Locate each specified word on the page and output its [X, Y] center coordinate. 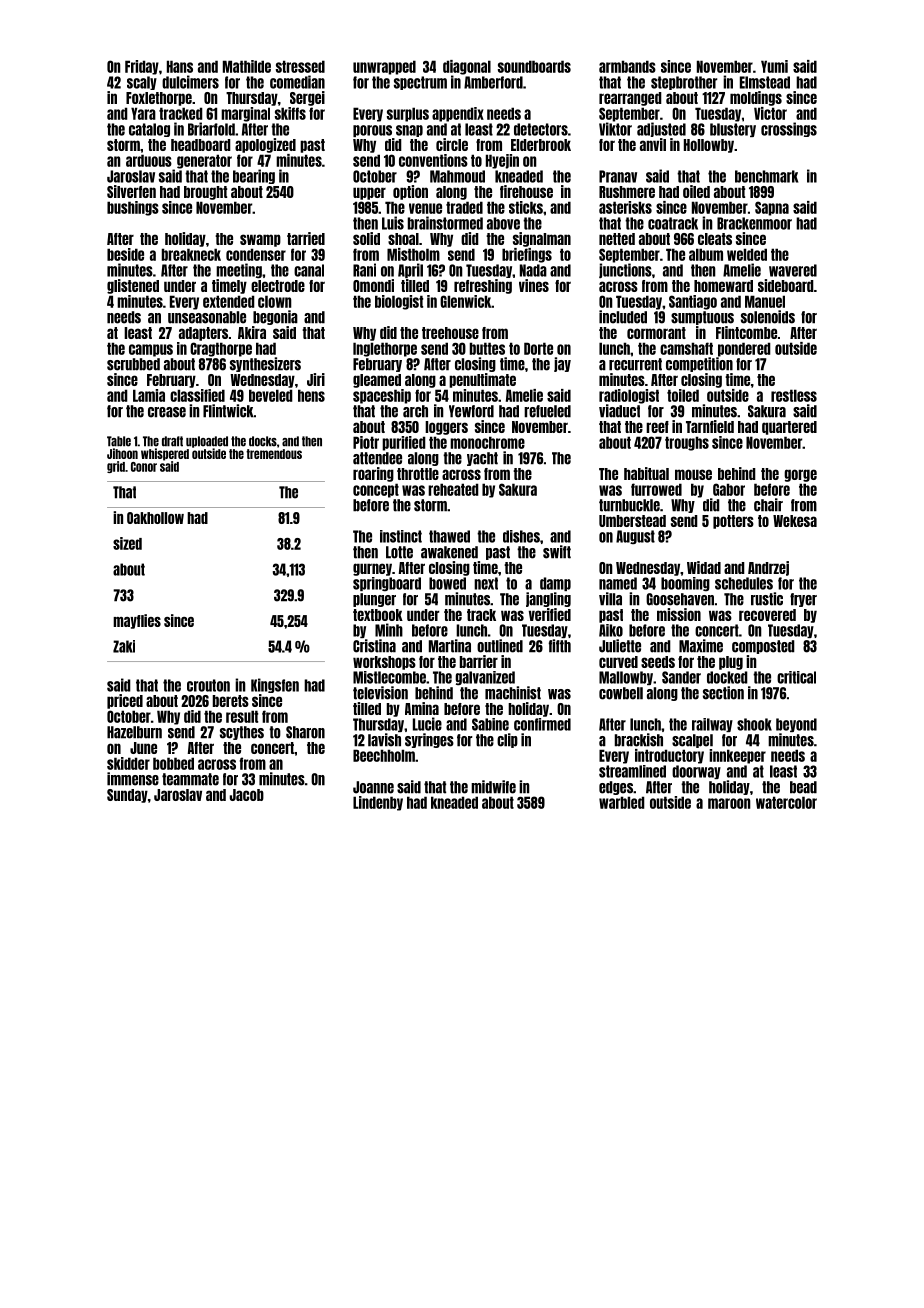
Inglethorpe [385, 349]
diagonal [467, 67]
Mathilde [247, 66]
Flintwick [228, 411]
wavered [793, 270]
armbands [627, 66]
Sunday [127, 796]
